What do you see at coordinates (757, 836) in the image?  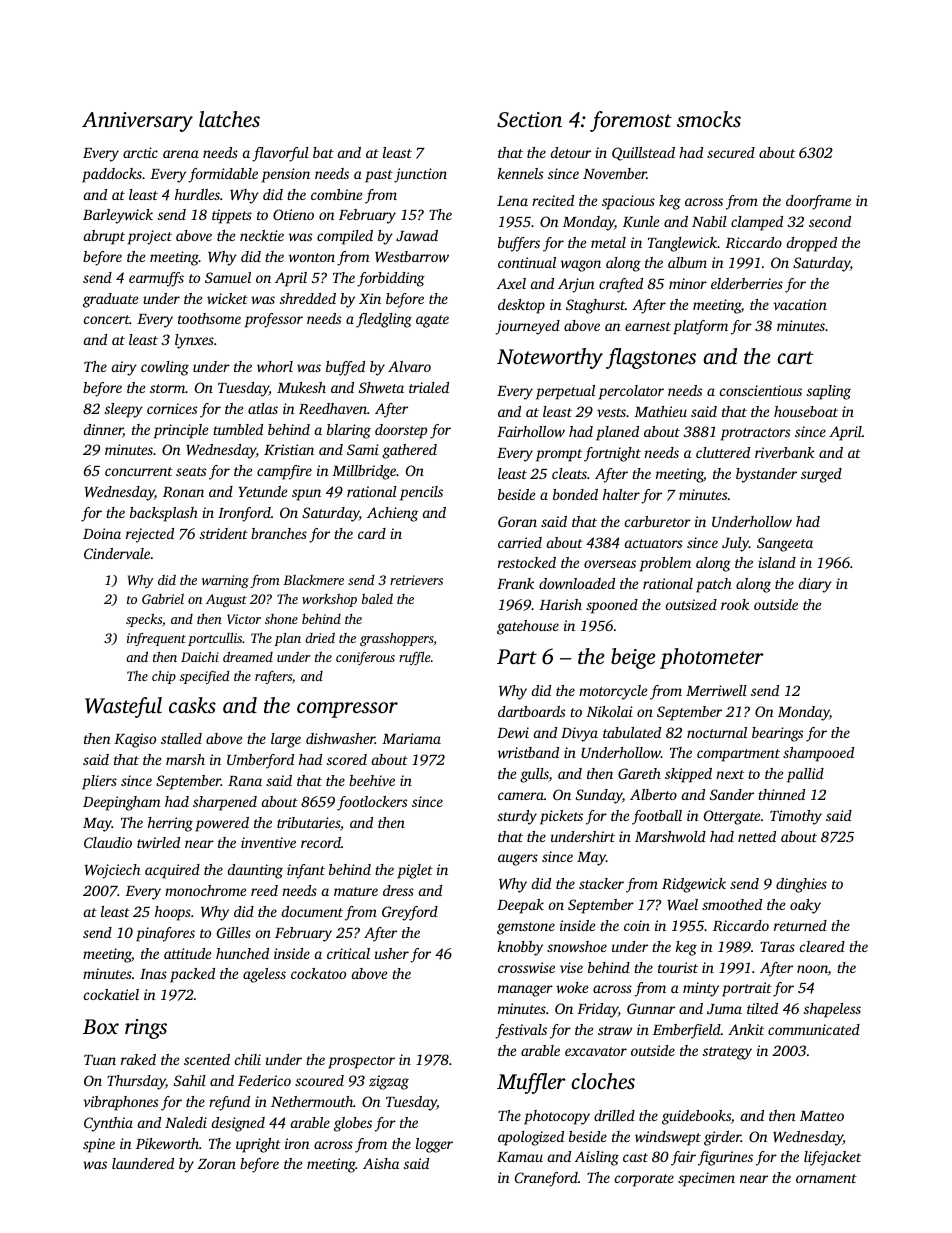 I see `netted` at bounding box center [757, 836].
